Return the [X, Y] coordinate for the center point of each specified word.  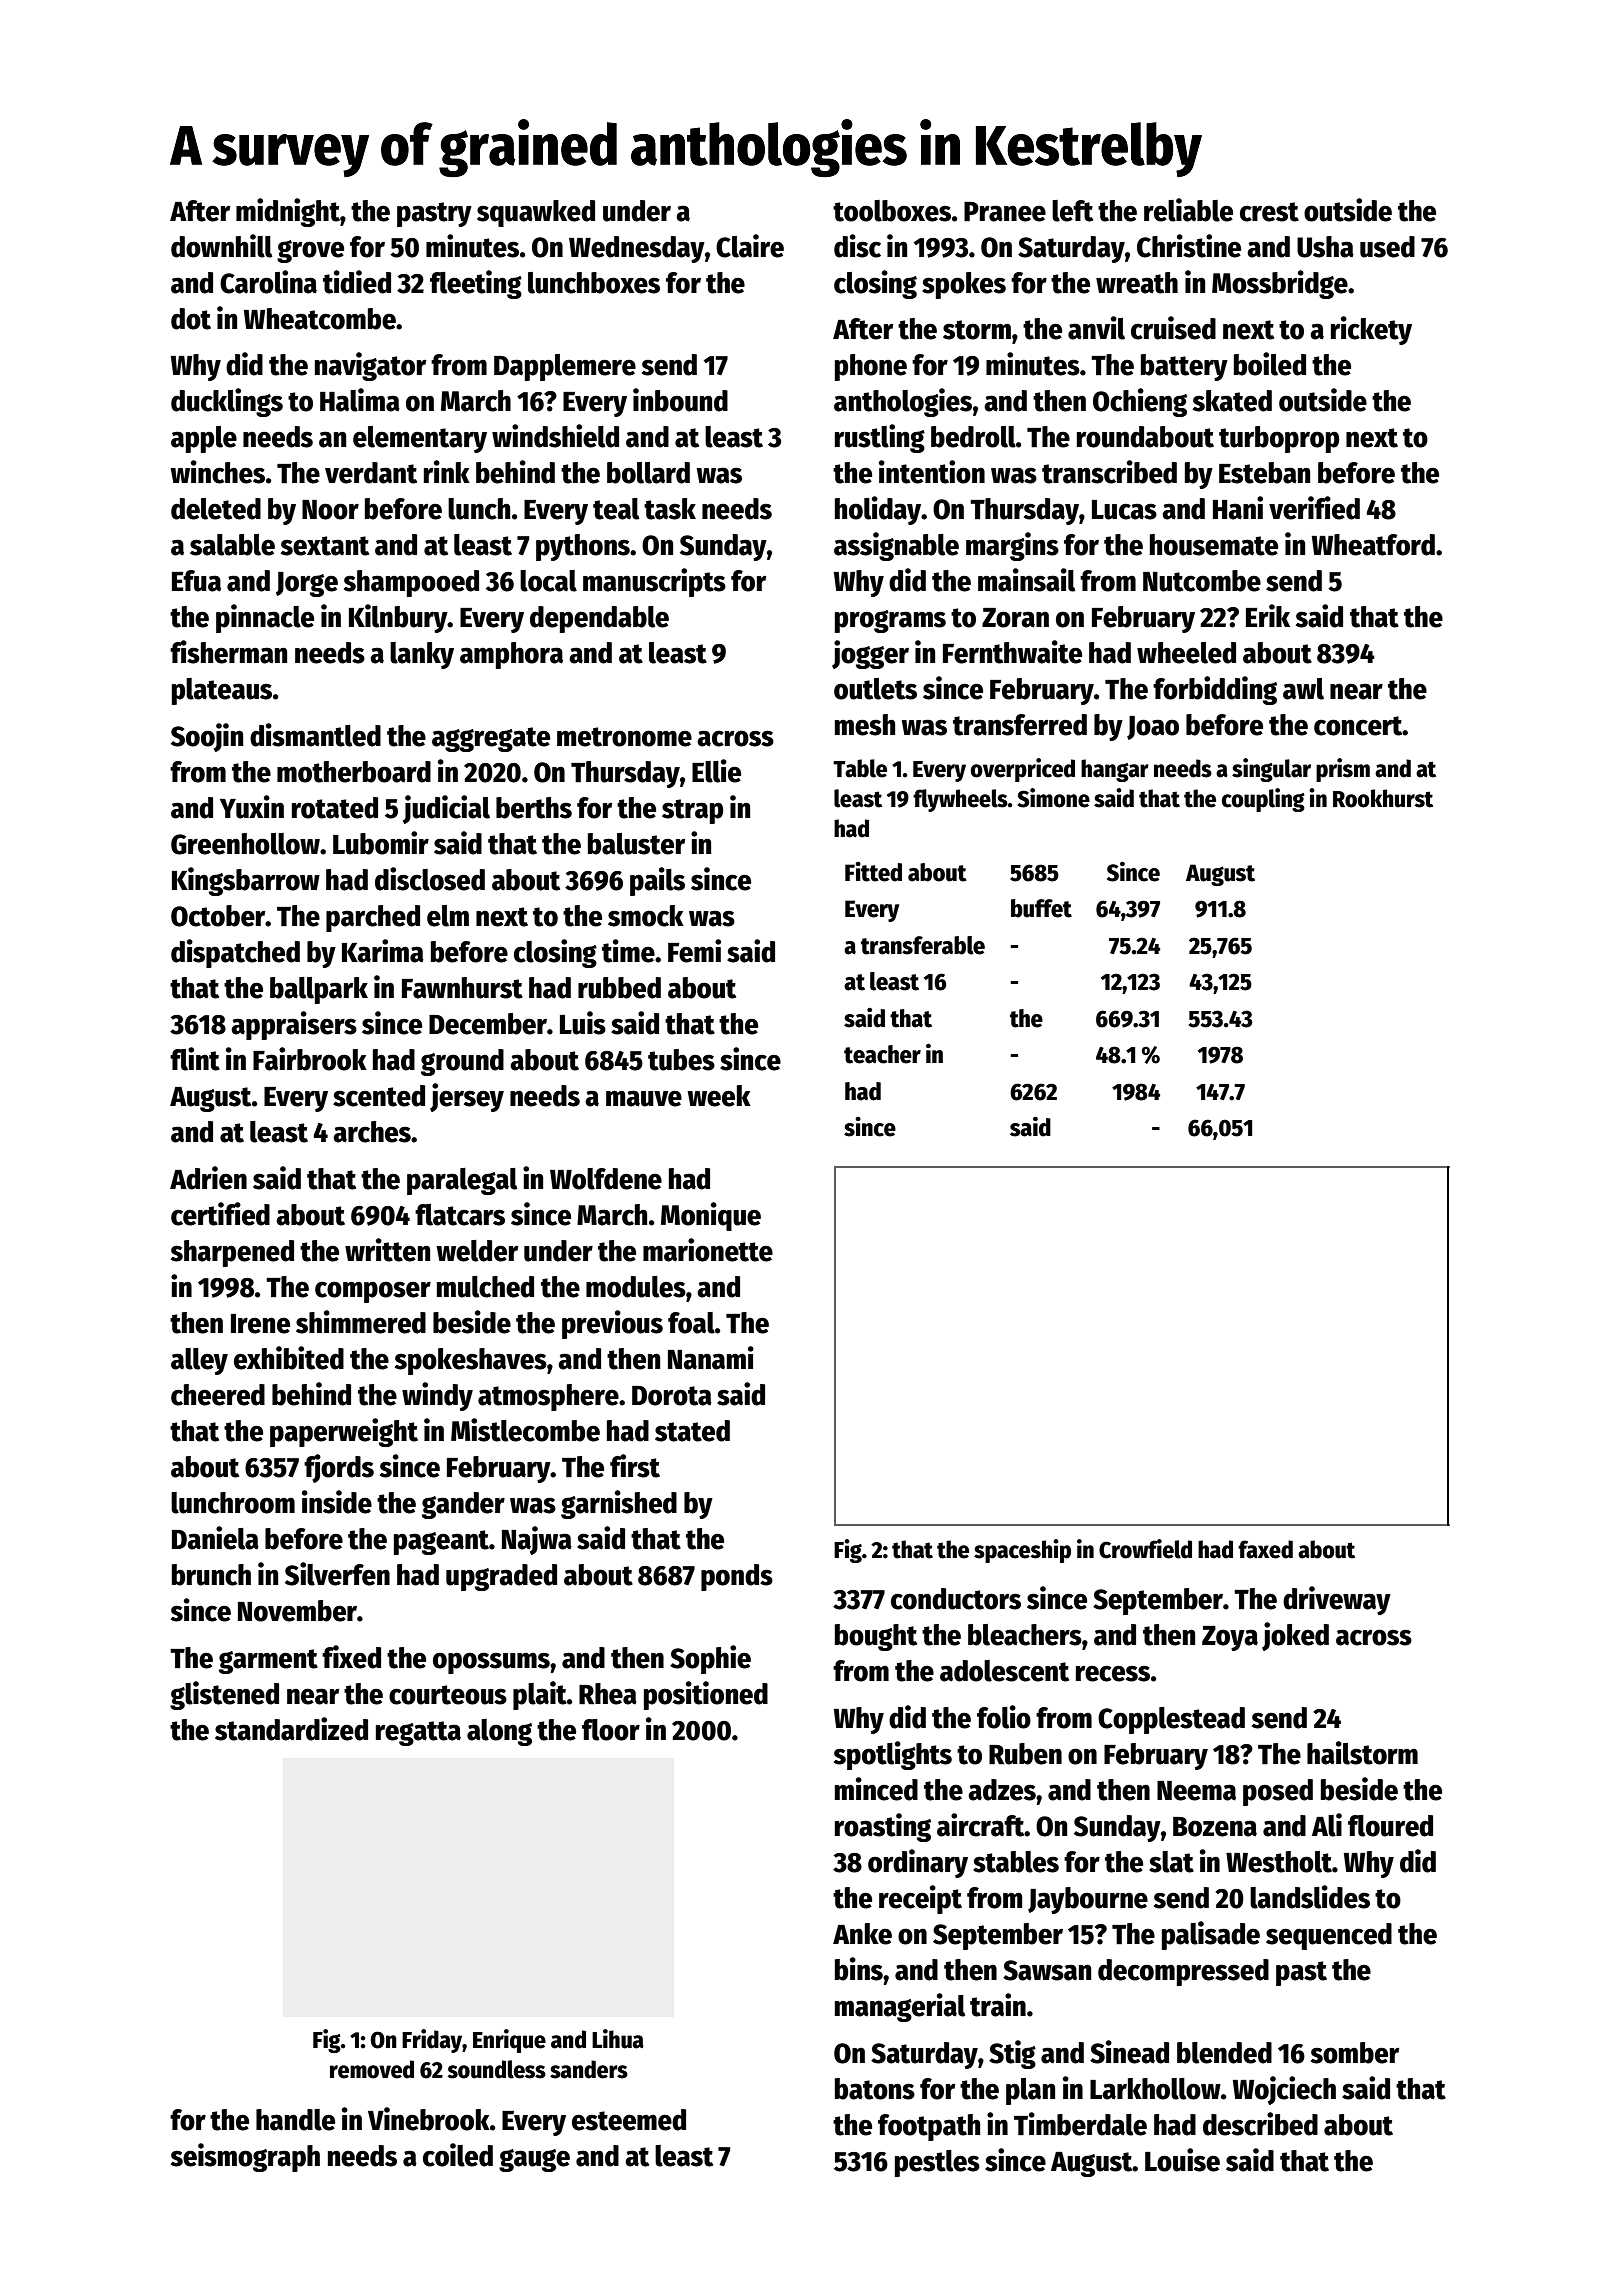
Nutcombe [1202, 581]
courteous [448, 1695]
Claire [750, 246]
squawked [536, 213]
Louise [1182, 2160]
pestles [937, 2163]
